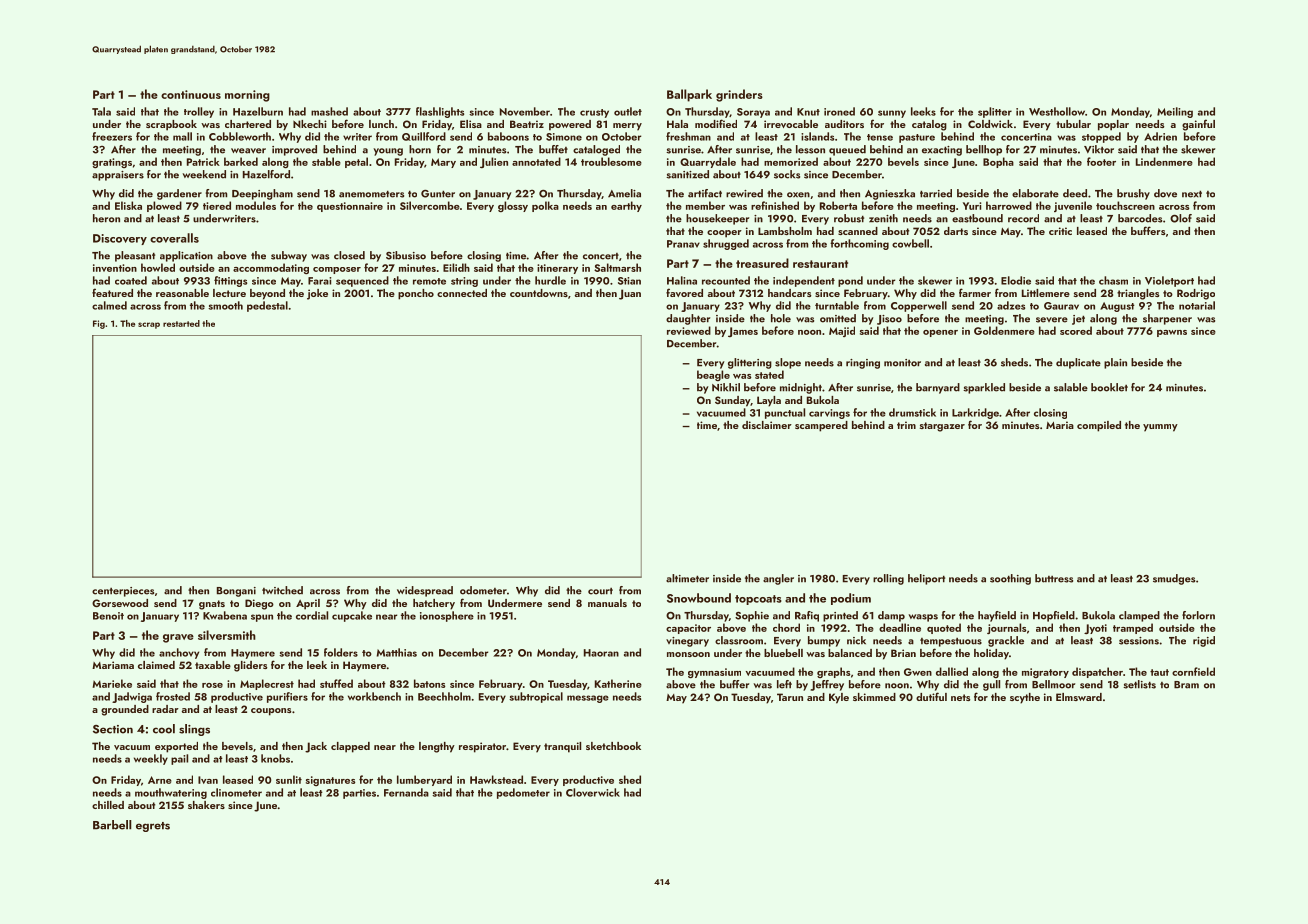 Image resolution: width=1308 pixels, height=924 pixels. Describe the element at coordinates (783, 653) in the screenshot. I see `bluebell` at that location.
